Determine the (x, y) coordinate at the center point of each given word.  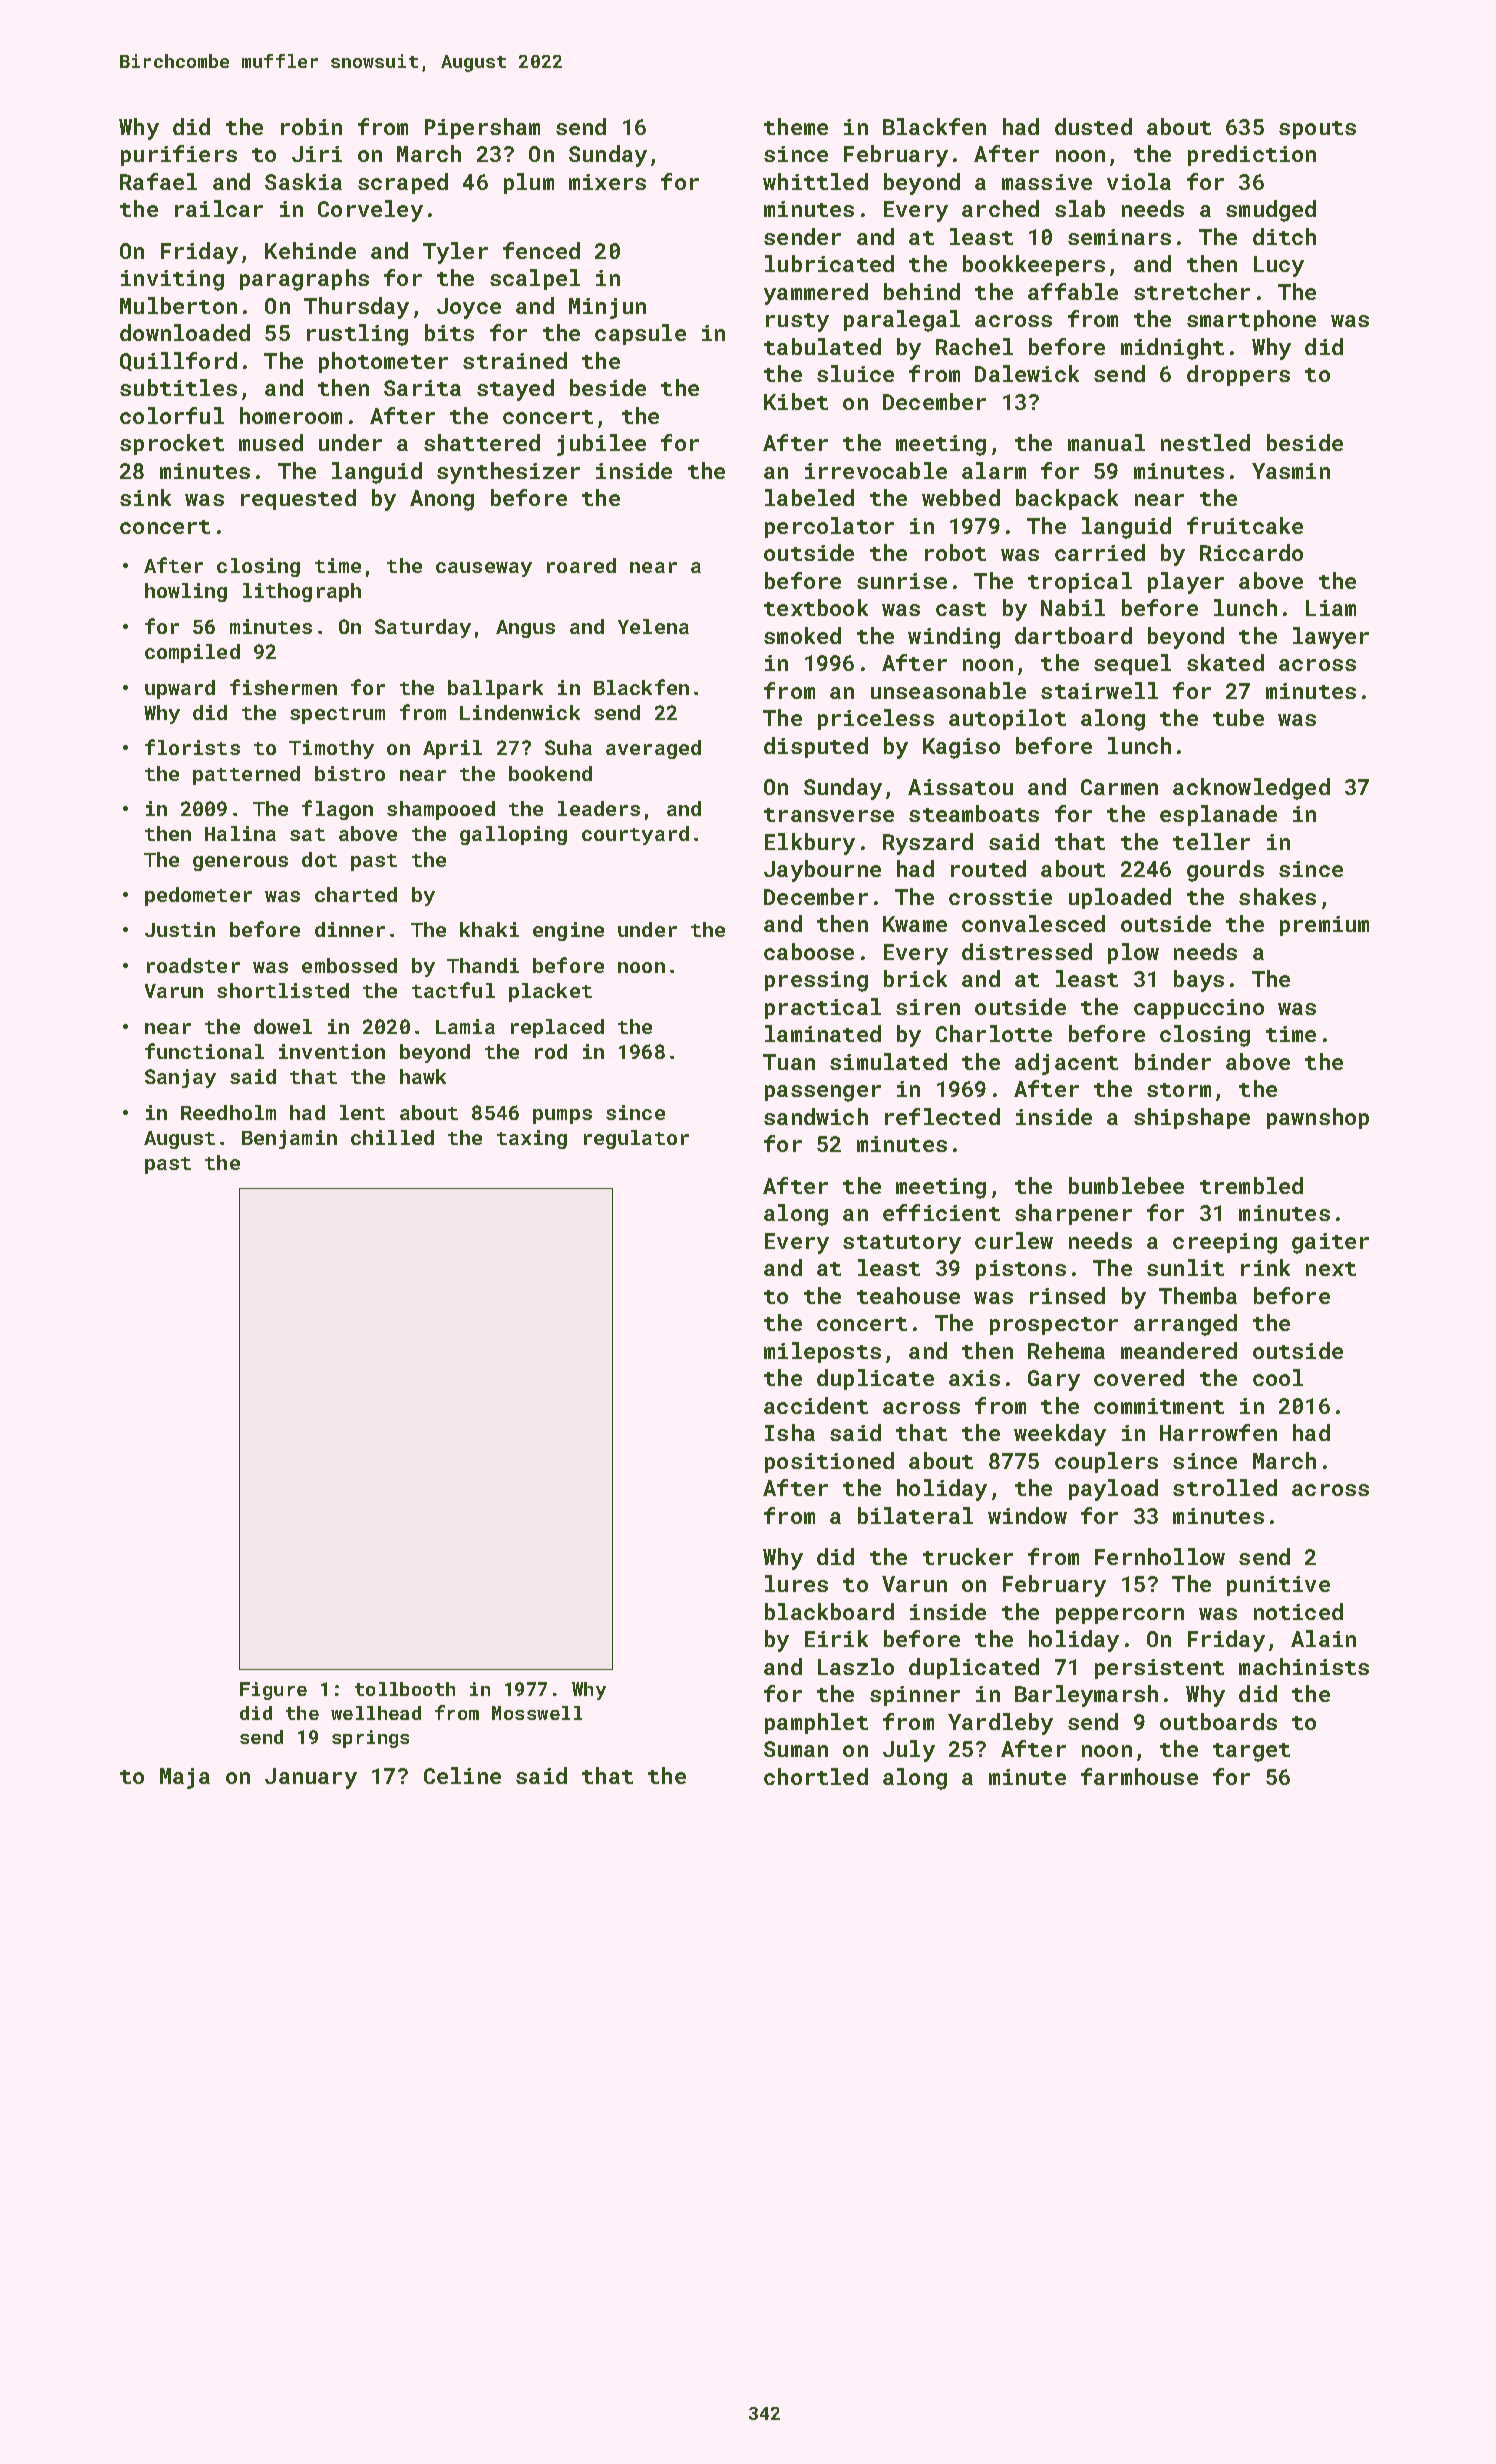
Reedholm (228, 1112)
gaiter (1330, 1243)
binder (1173, 1061)
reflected (942, 1116)
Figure (273, 1691)
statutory (902, 1244)
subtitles (178, 387)
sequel (1132, 664)
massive (1047, 182)
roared (581, 565)
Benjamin (289, 1139)
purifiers (179, 155)
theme (796, 126)
